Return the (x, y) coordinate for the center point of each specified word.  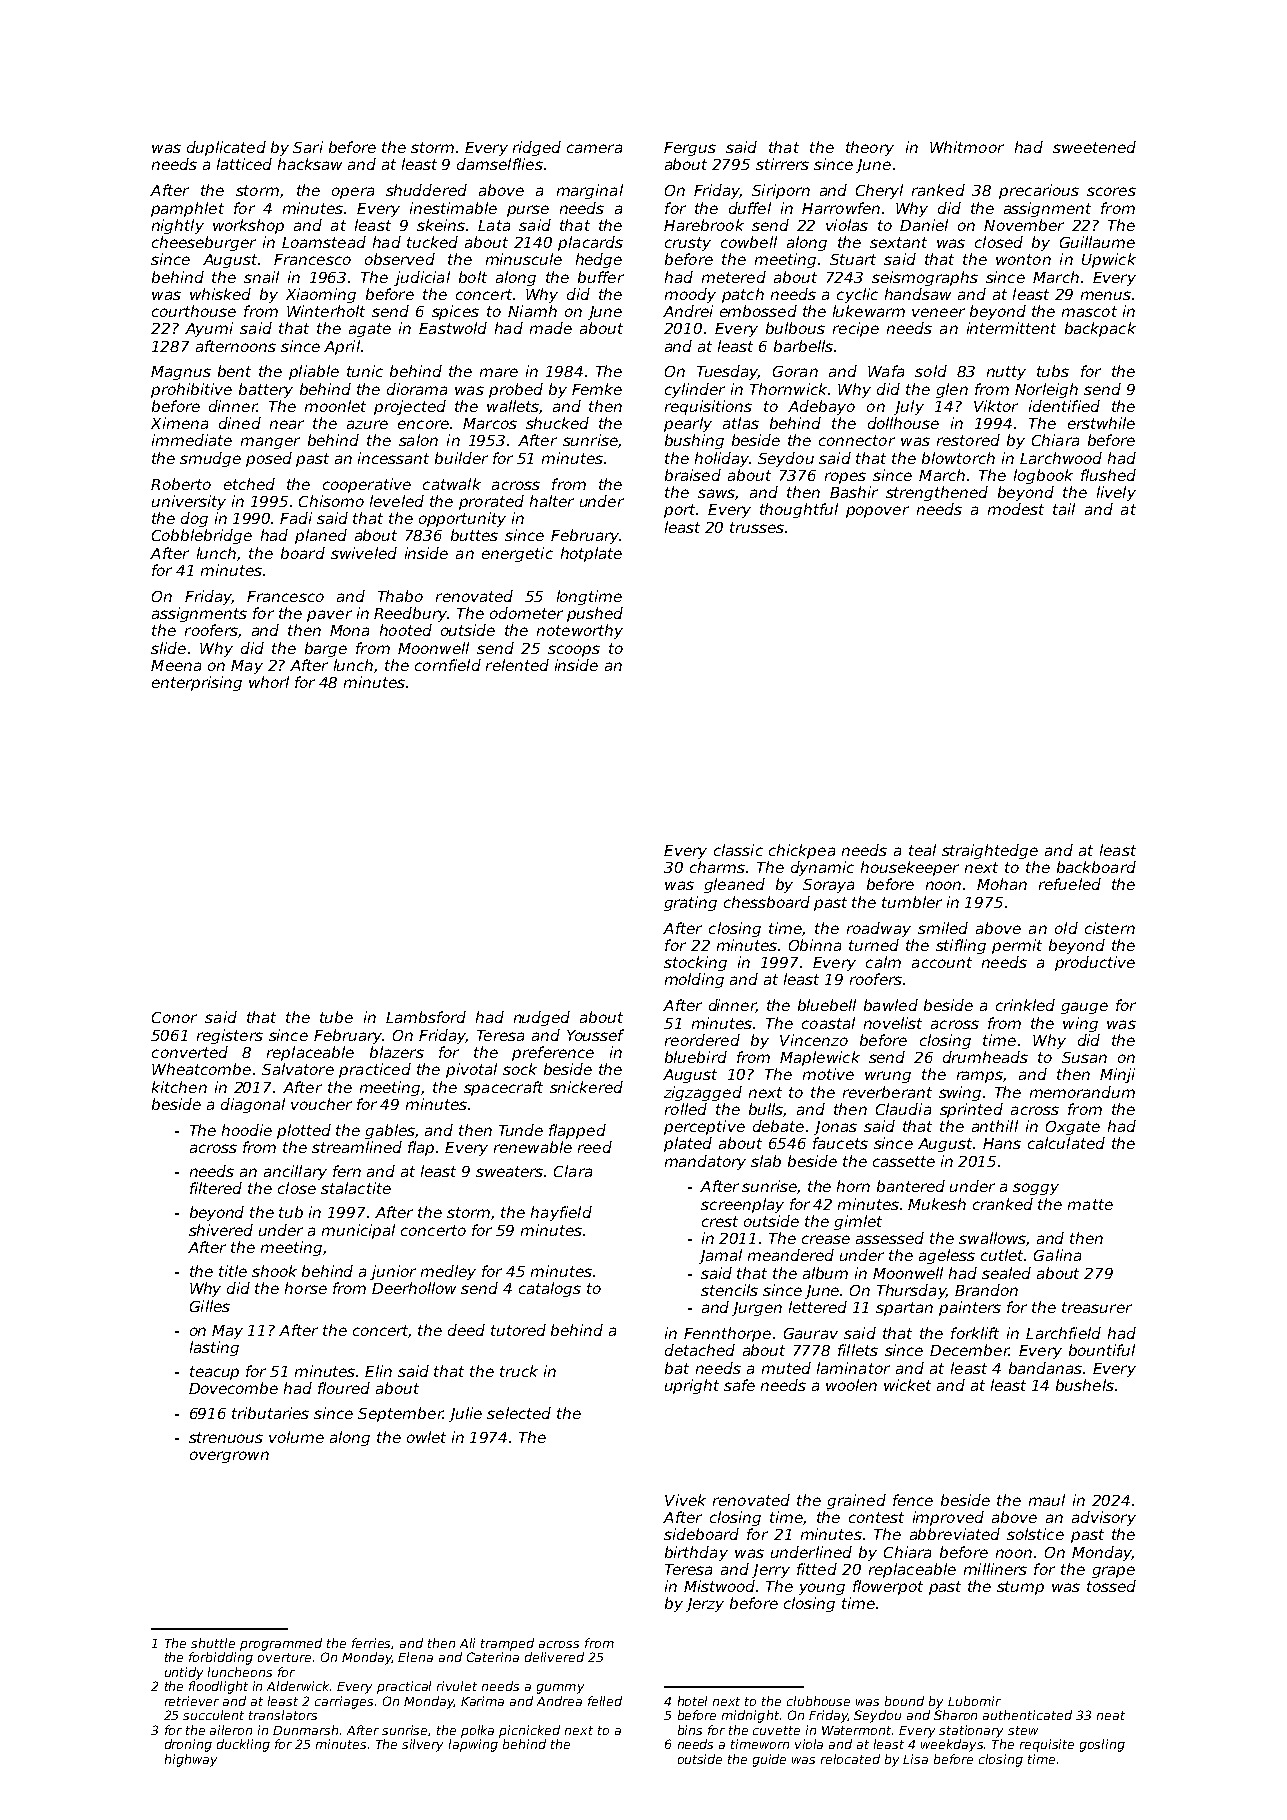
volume (296, 1437)
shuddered (426, 190)
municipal (358, 1231)
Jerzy (705, 1605)
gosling (1102, 1745)
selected (519, 1413)
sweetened (1094, 147)
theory (870, 148)
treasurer (1097, 1307)
